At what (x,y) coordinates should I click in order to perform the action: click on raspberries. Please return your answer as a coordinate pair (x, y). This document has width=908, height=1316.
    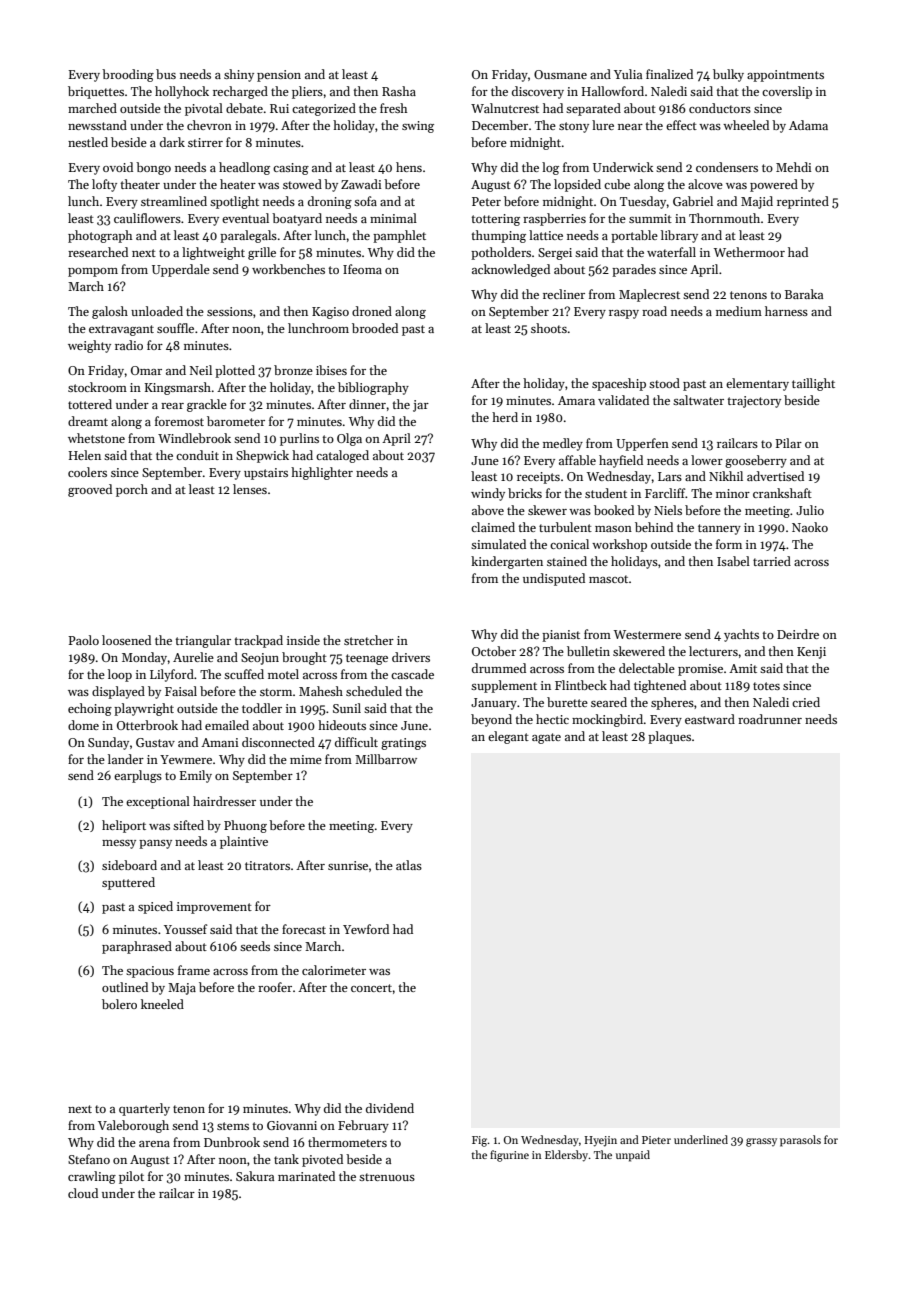
    Looking at the image, I should click on (554, 219).
